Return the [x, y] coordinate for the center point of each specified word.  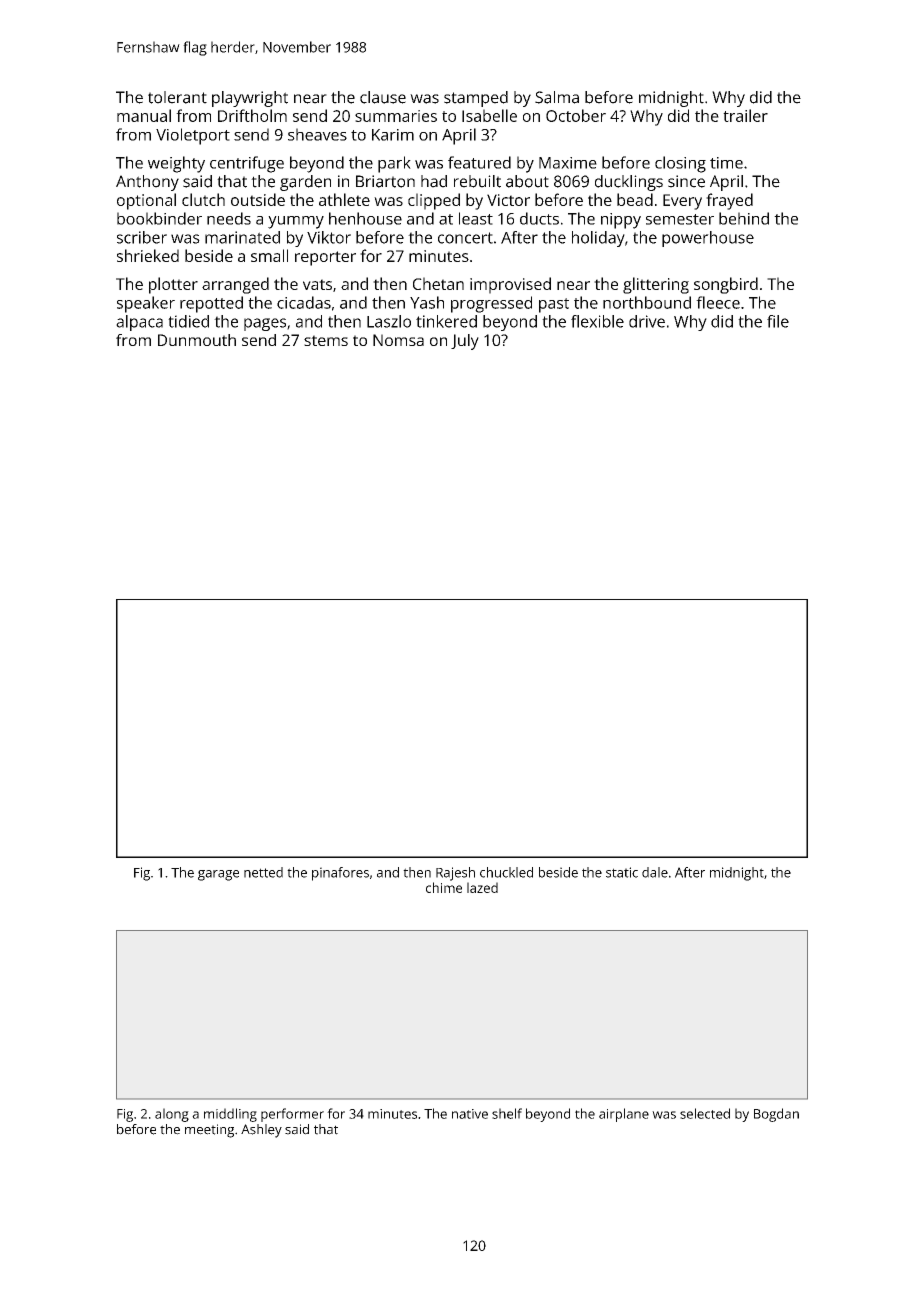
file [778, 321]
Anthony [147, 183]
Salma [557, 97]
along [172, 1115]
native [470, 1114]
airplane [624, 1115]
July [465, 342]
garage [218, 875]
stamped [476, 99]
